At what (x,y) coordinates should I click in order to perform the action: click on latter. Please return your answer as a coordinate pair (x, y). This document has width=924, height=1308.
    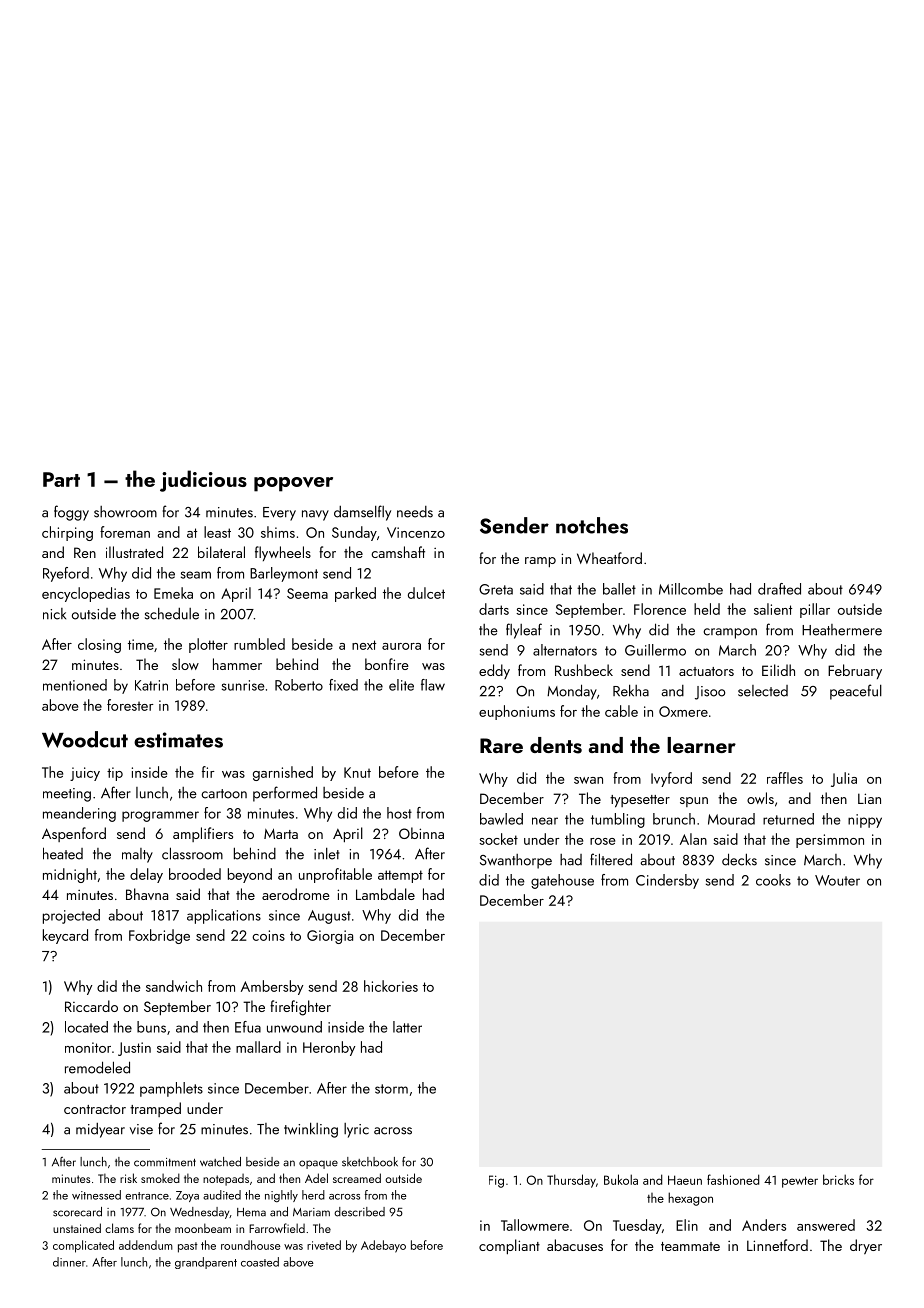
    Looking at the image, I should click on (407, 1027).
